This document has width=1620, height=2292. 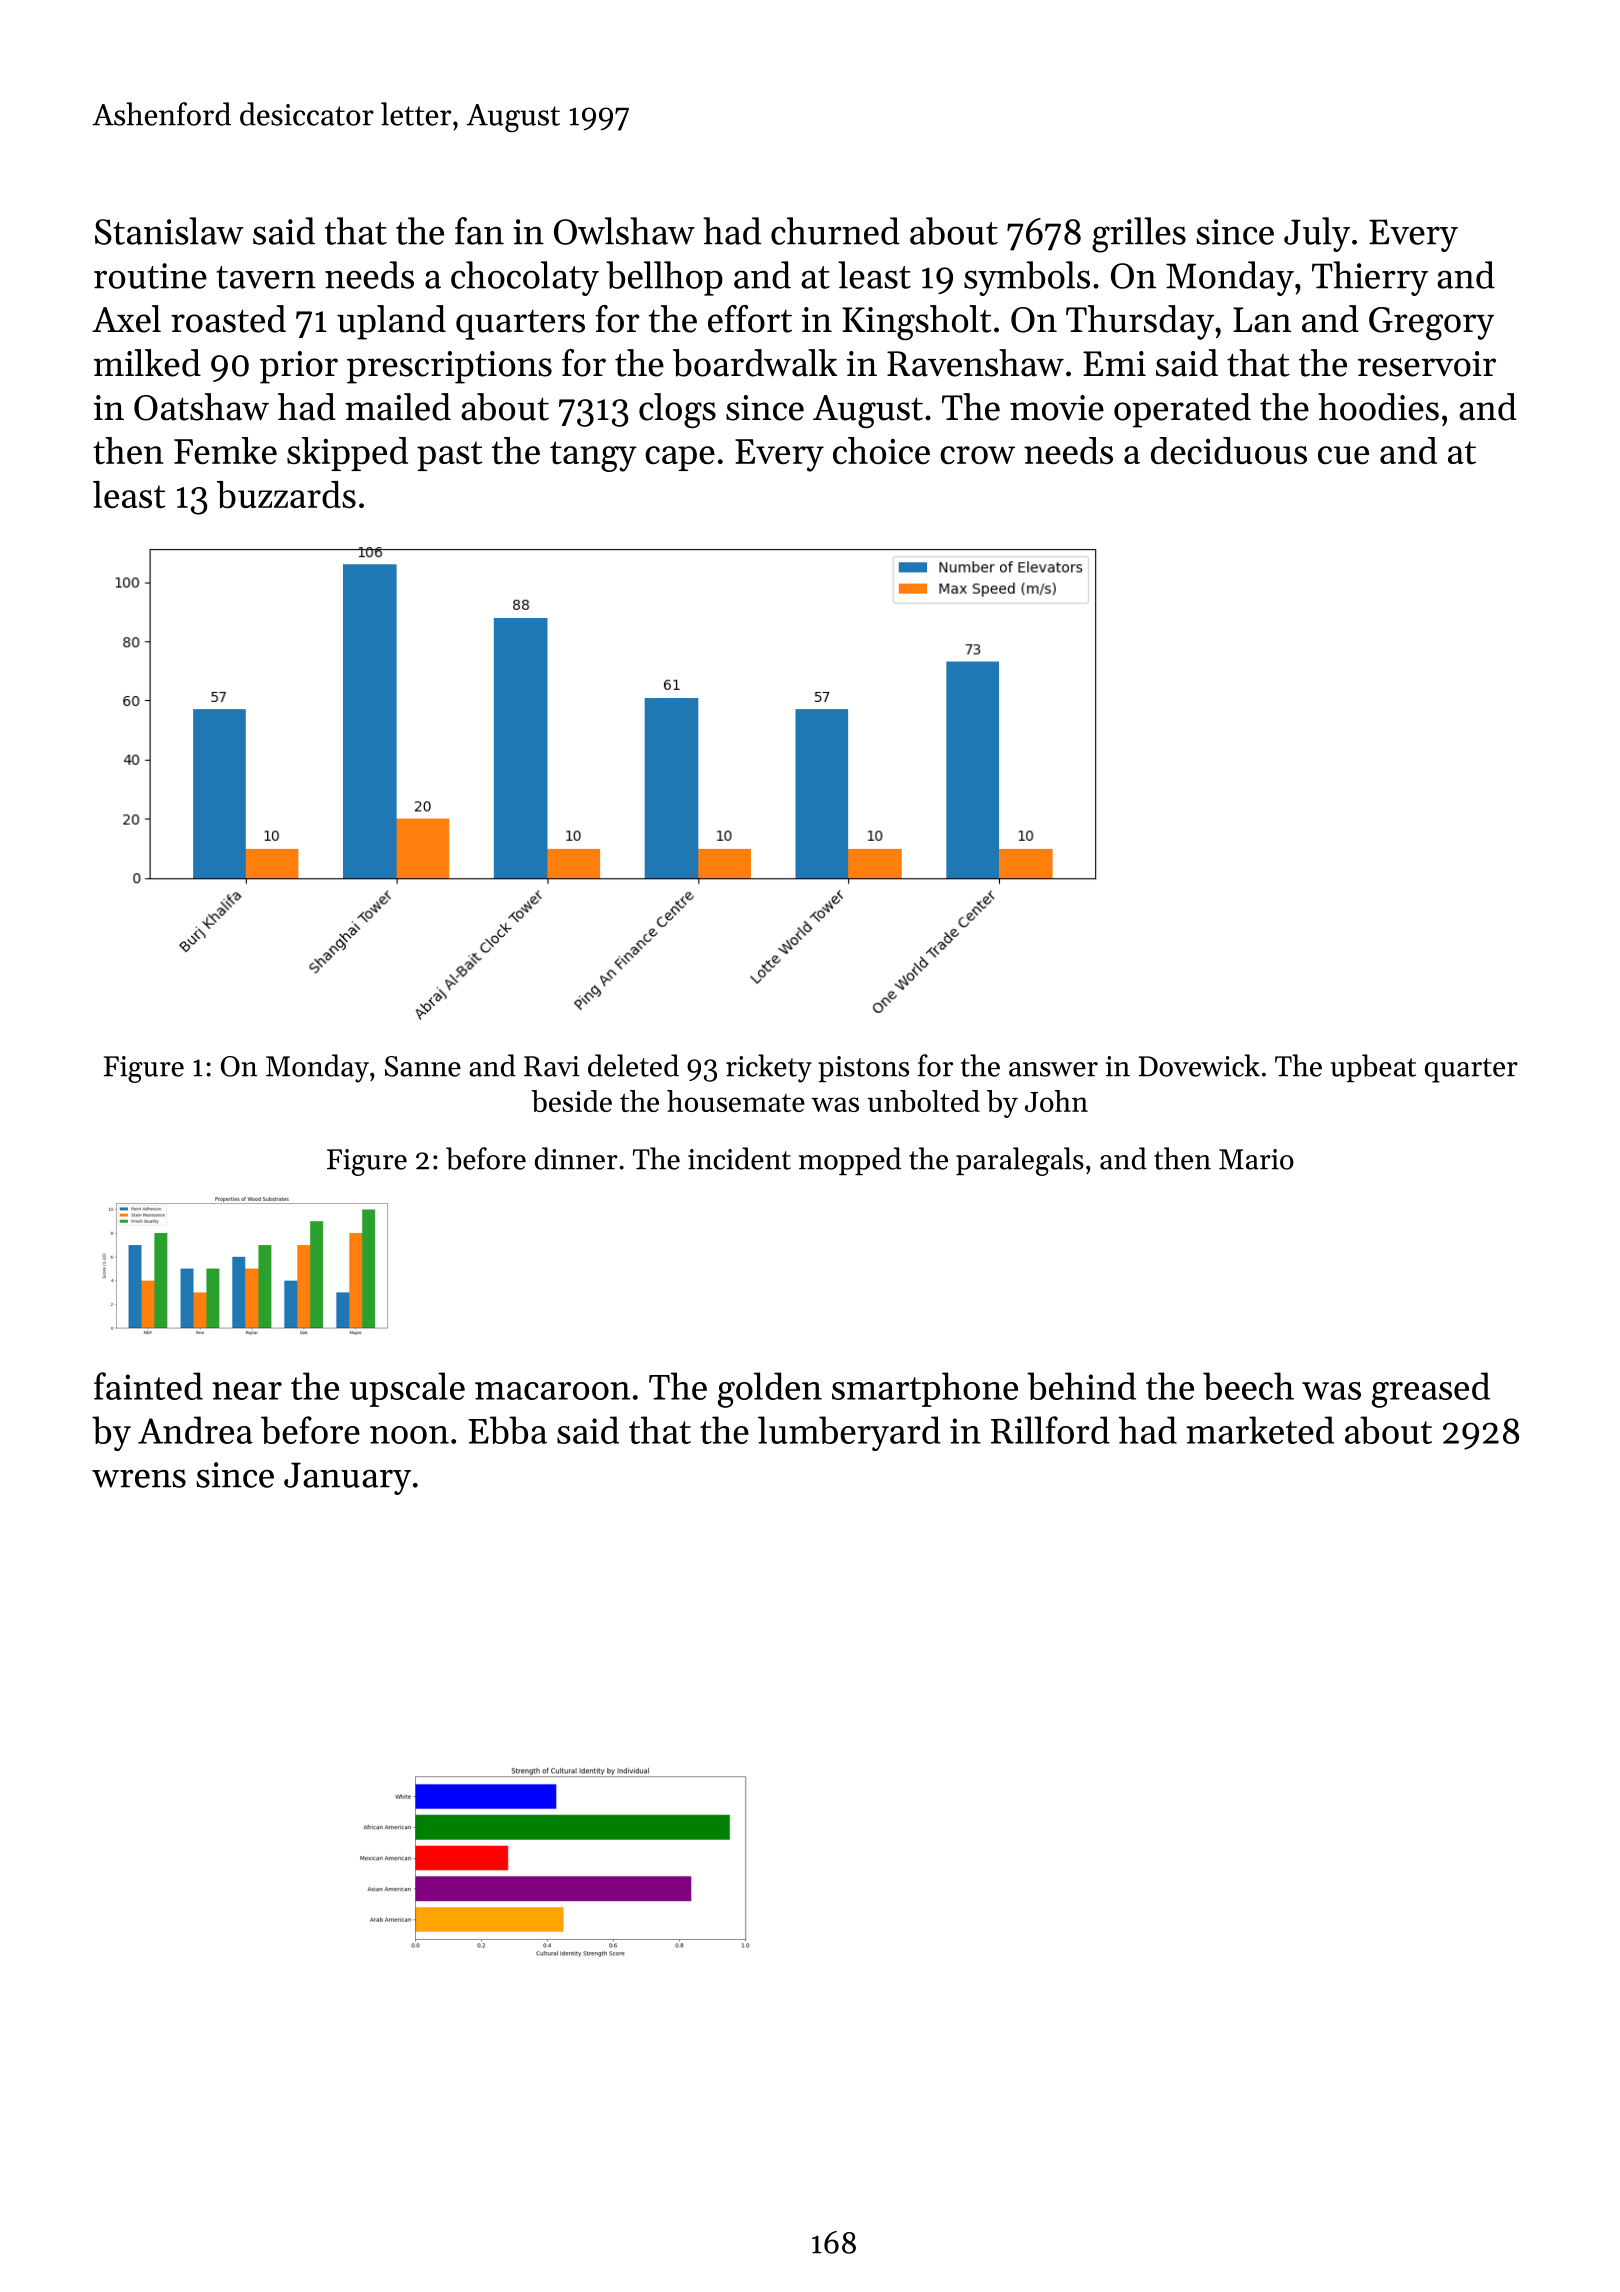 What do you see at coordinates (1373, 1068) in the document?
I see `upbeat` at bounding box center [1373, 1068].
